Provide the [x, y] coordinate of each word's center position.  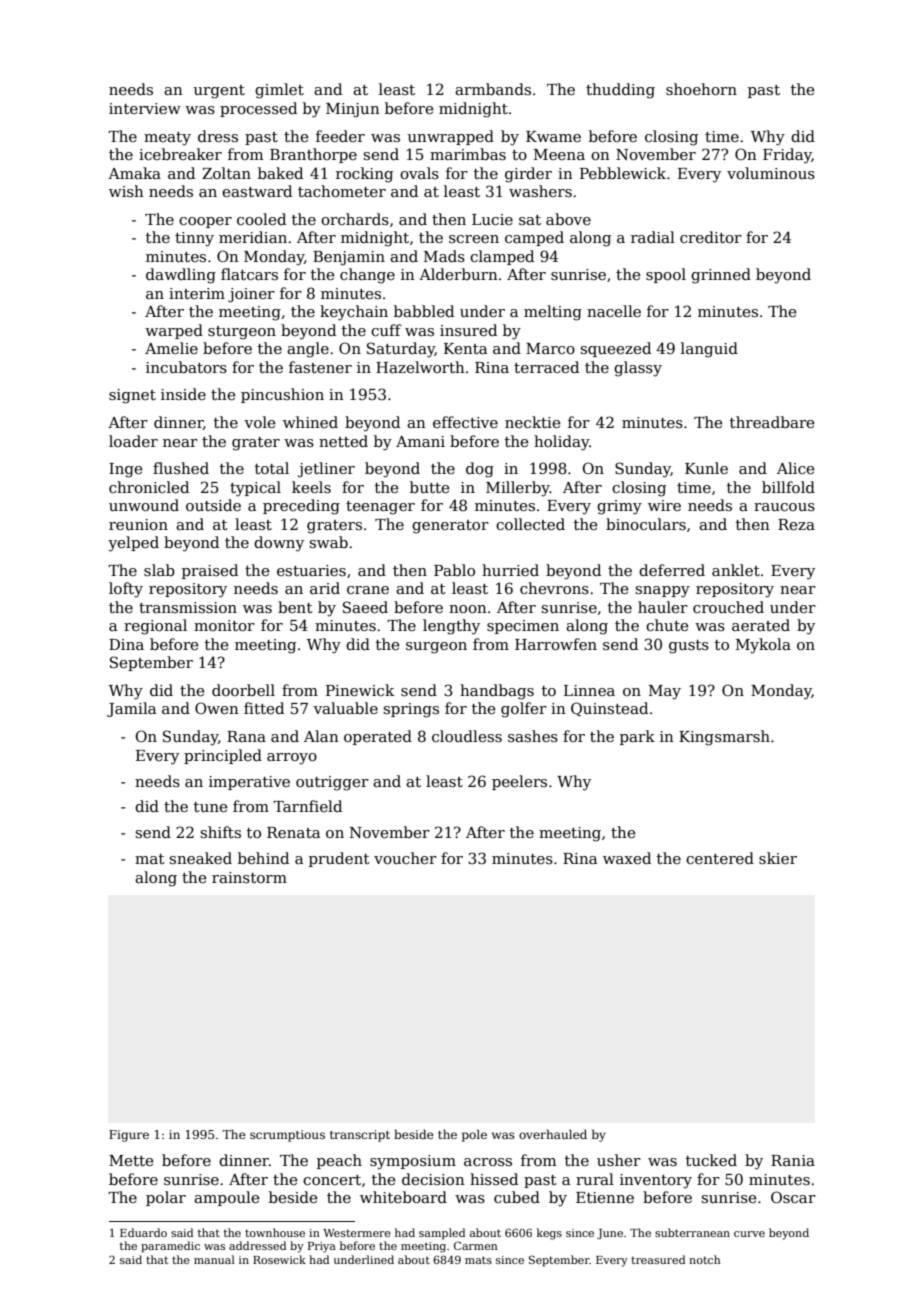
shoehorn [701, 89]
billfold [788, 487]
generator [450, 527]
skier [778, 858]
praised [210, 571]
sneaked [200, 858]
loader [133, 441]
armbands [493, 89]
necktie [532, 422]
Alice [795, 468]
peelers [519, 782]
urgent [219, 92]
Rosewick [279, 1259]
